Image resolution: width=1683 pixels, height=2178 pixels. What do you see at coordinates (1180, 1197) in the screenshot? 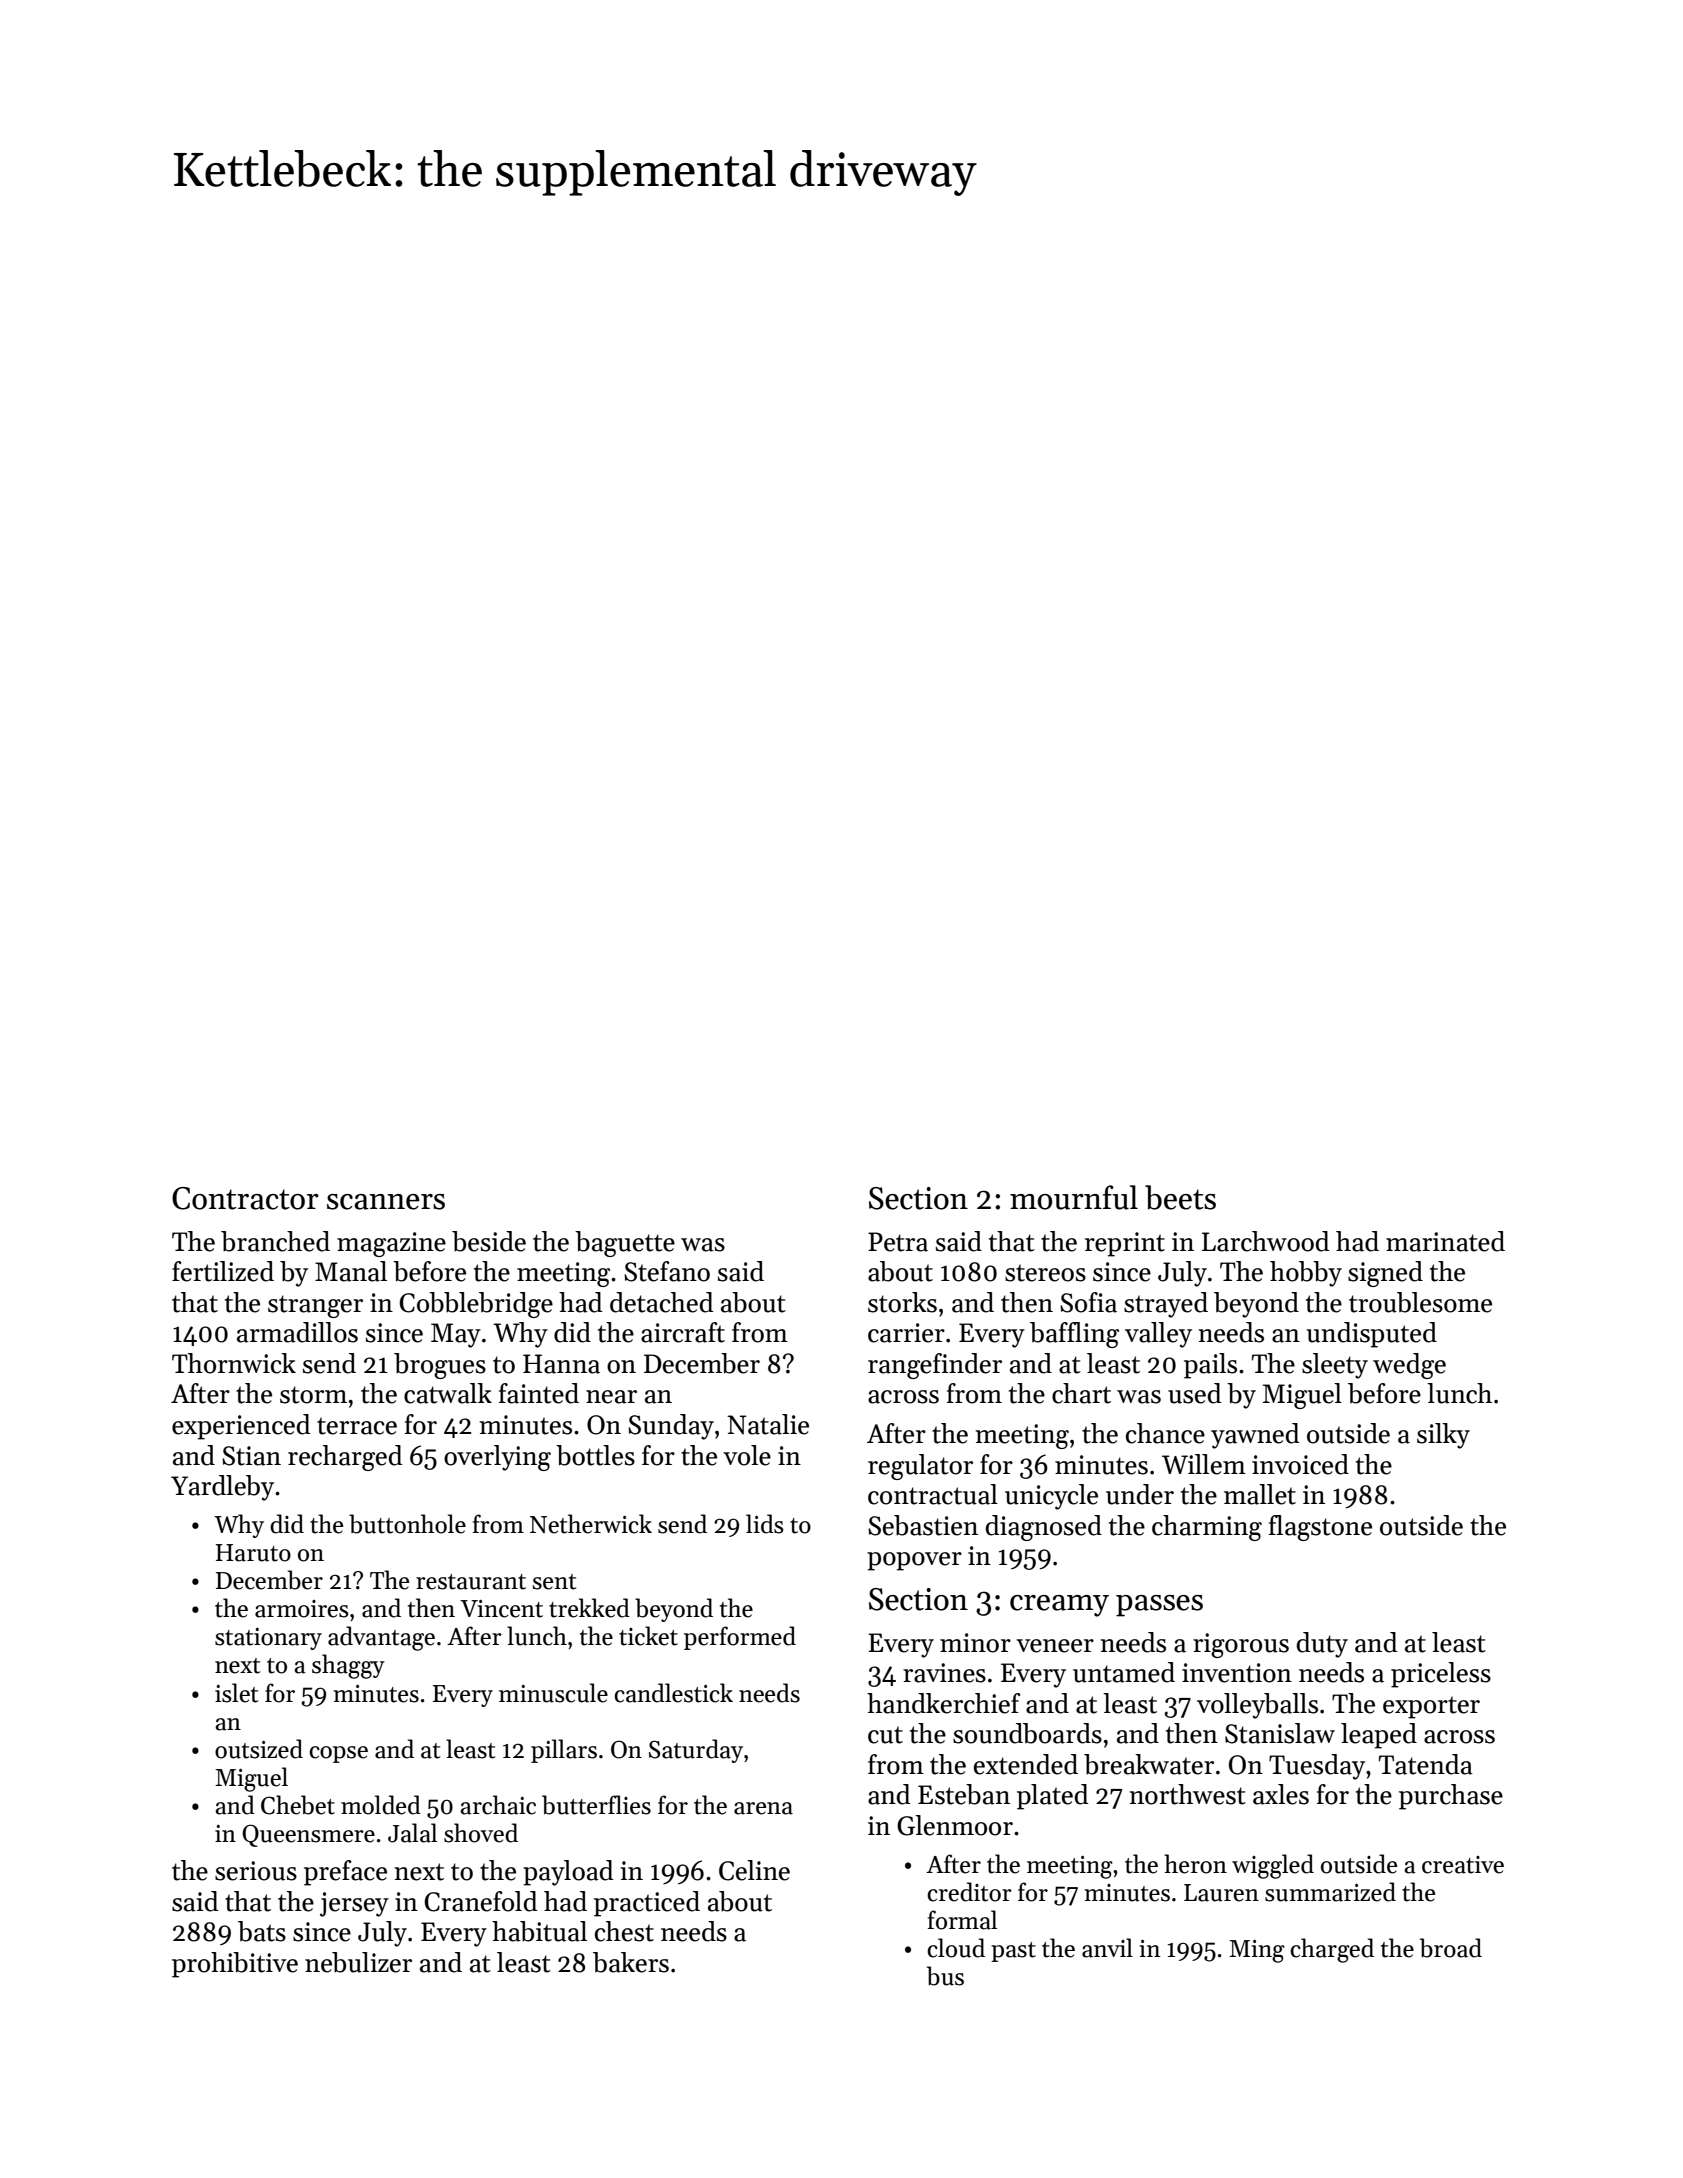
I see `beets` at bounding box center [1180, 1197].
